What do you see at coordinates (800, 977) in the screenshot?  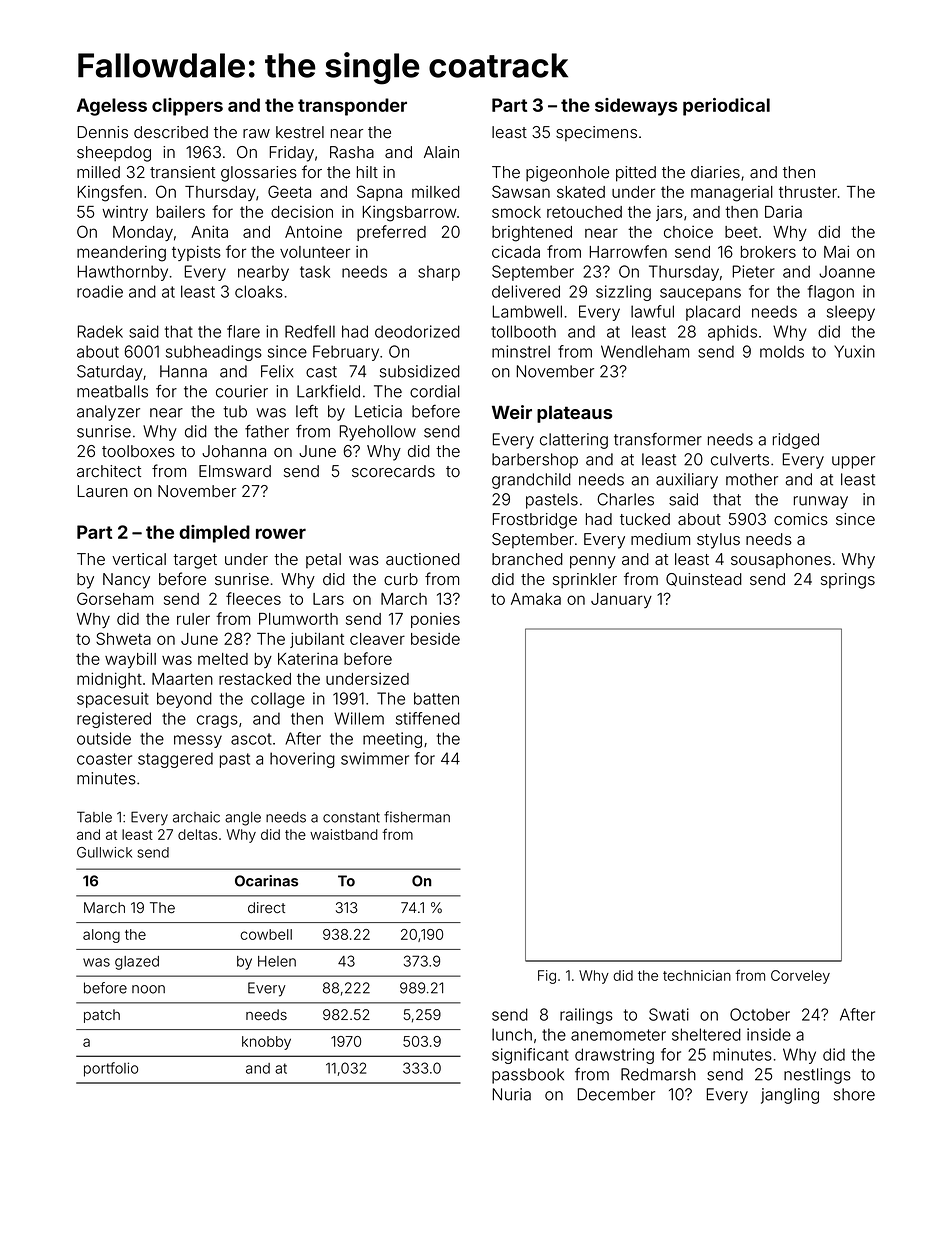 I see `Corveley` at bounding box center [800, 977].
